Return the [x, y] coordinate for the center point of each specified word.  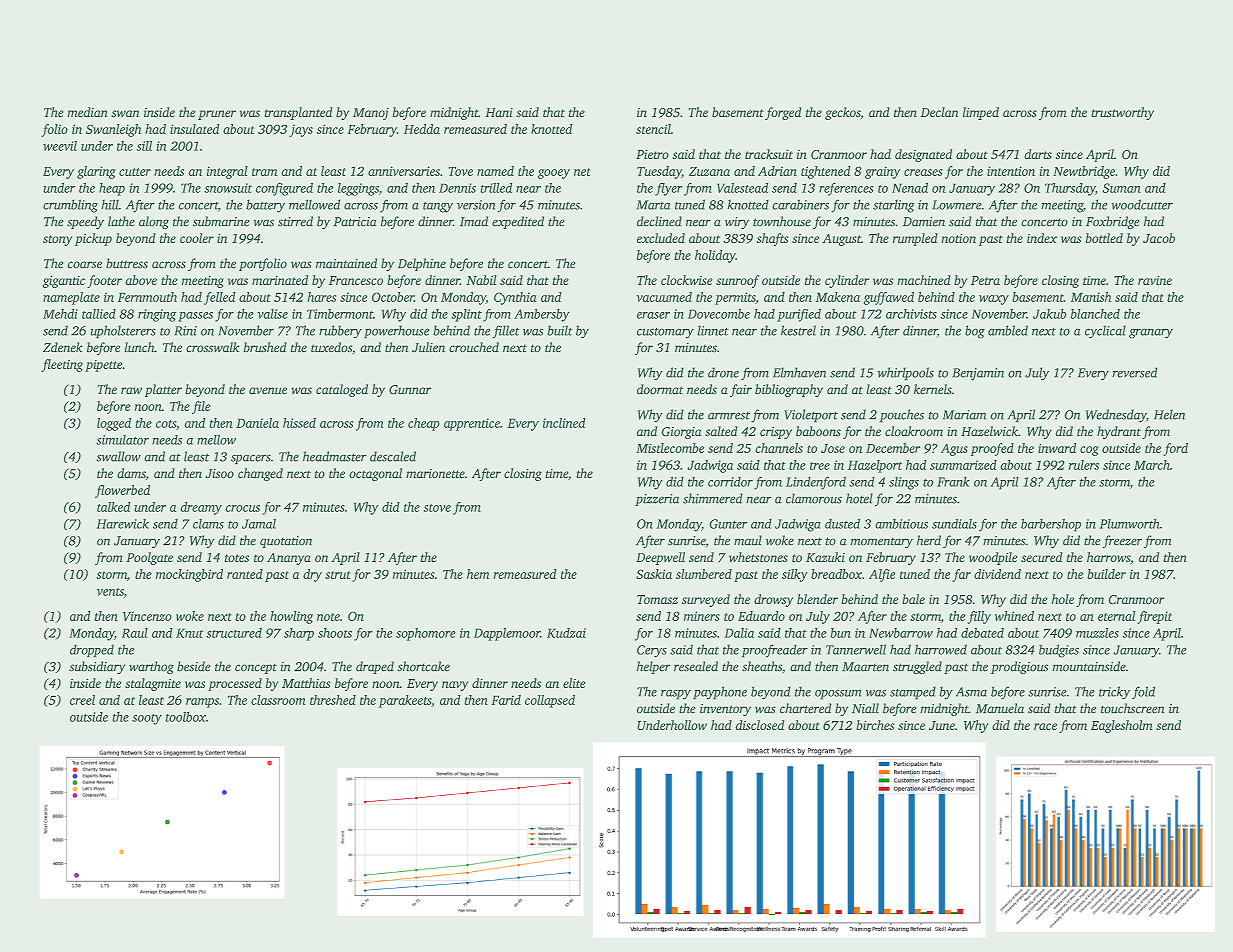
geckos [843, 113]
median [88, 112]
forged [783, 113]
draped [375, 667]
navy [455, 686]
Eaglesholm [1122, 726]
